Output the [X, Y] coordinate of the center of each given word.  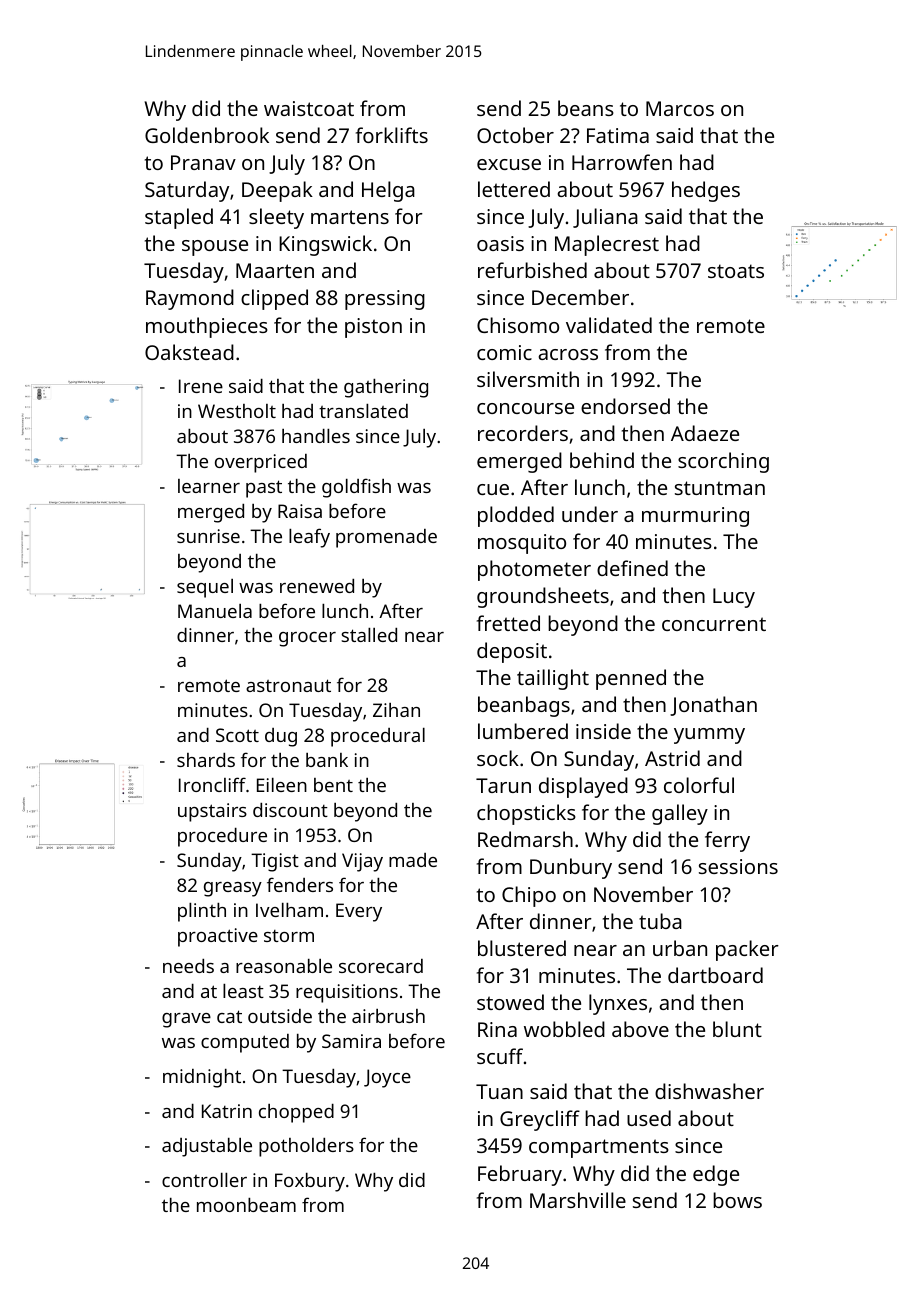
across [568, 354]
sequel [205, 588]
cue [493, 489]
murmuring [695, 517]
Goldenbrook [207, 135]
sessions [738, 866]
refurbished [532, 270]
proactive [218, 937]
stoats [736, 271]
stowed [510, 1002]
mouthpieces [207, 327]
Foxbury [310, 1182]
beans [586, 108]
